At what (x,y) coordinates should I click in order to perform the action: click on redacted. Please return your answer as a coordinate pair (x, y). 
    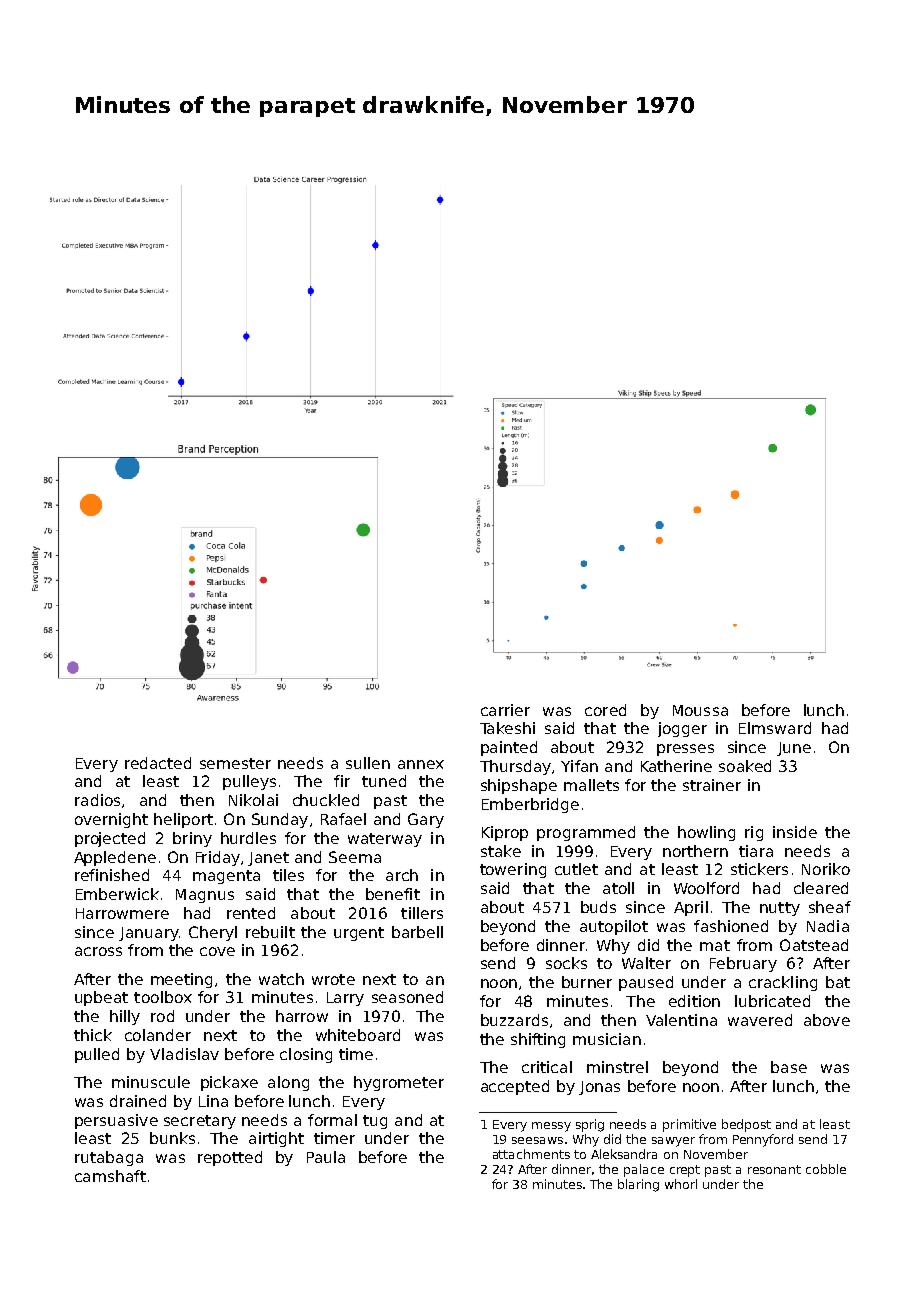
    Looking at the image, I should click on (158, 763).
